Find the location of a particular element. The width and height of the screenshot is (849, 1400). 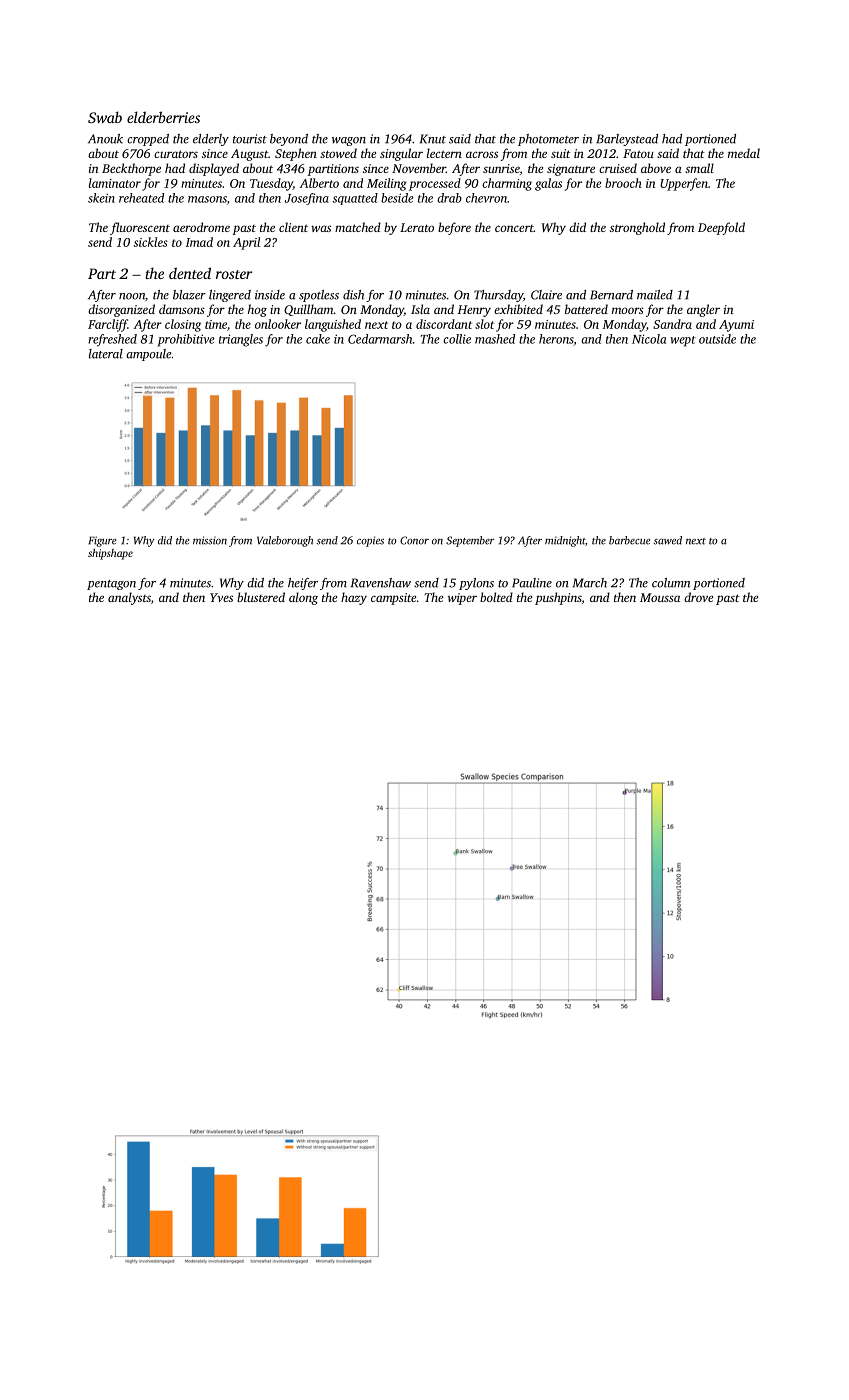

elderly is located at coordinates (211, 140).
